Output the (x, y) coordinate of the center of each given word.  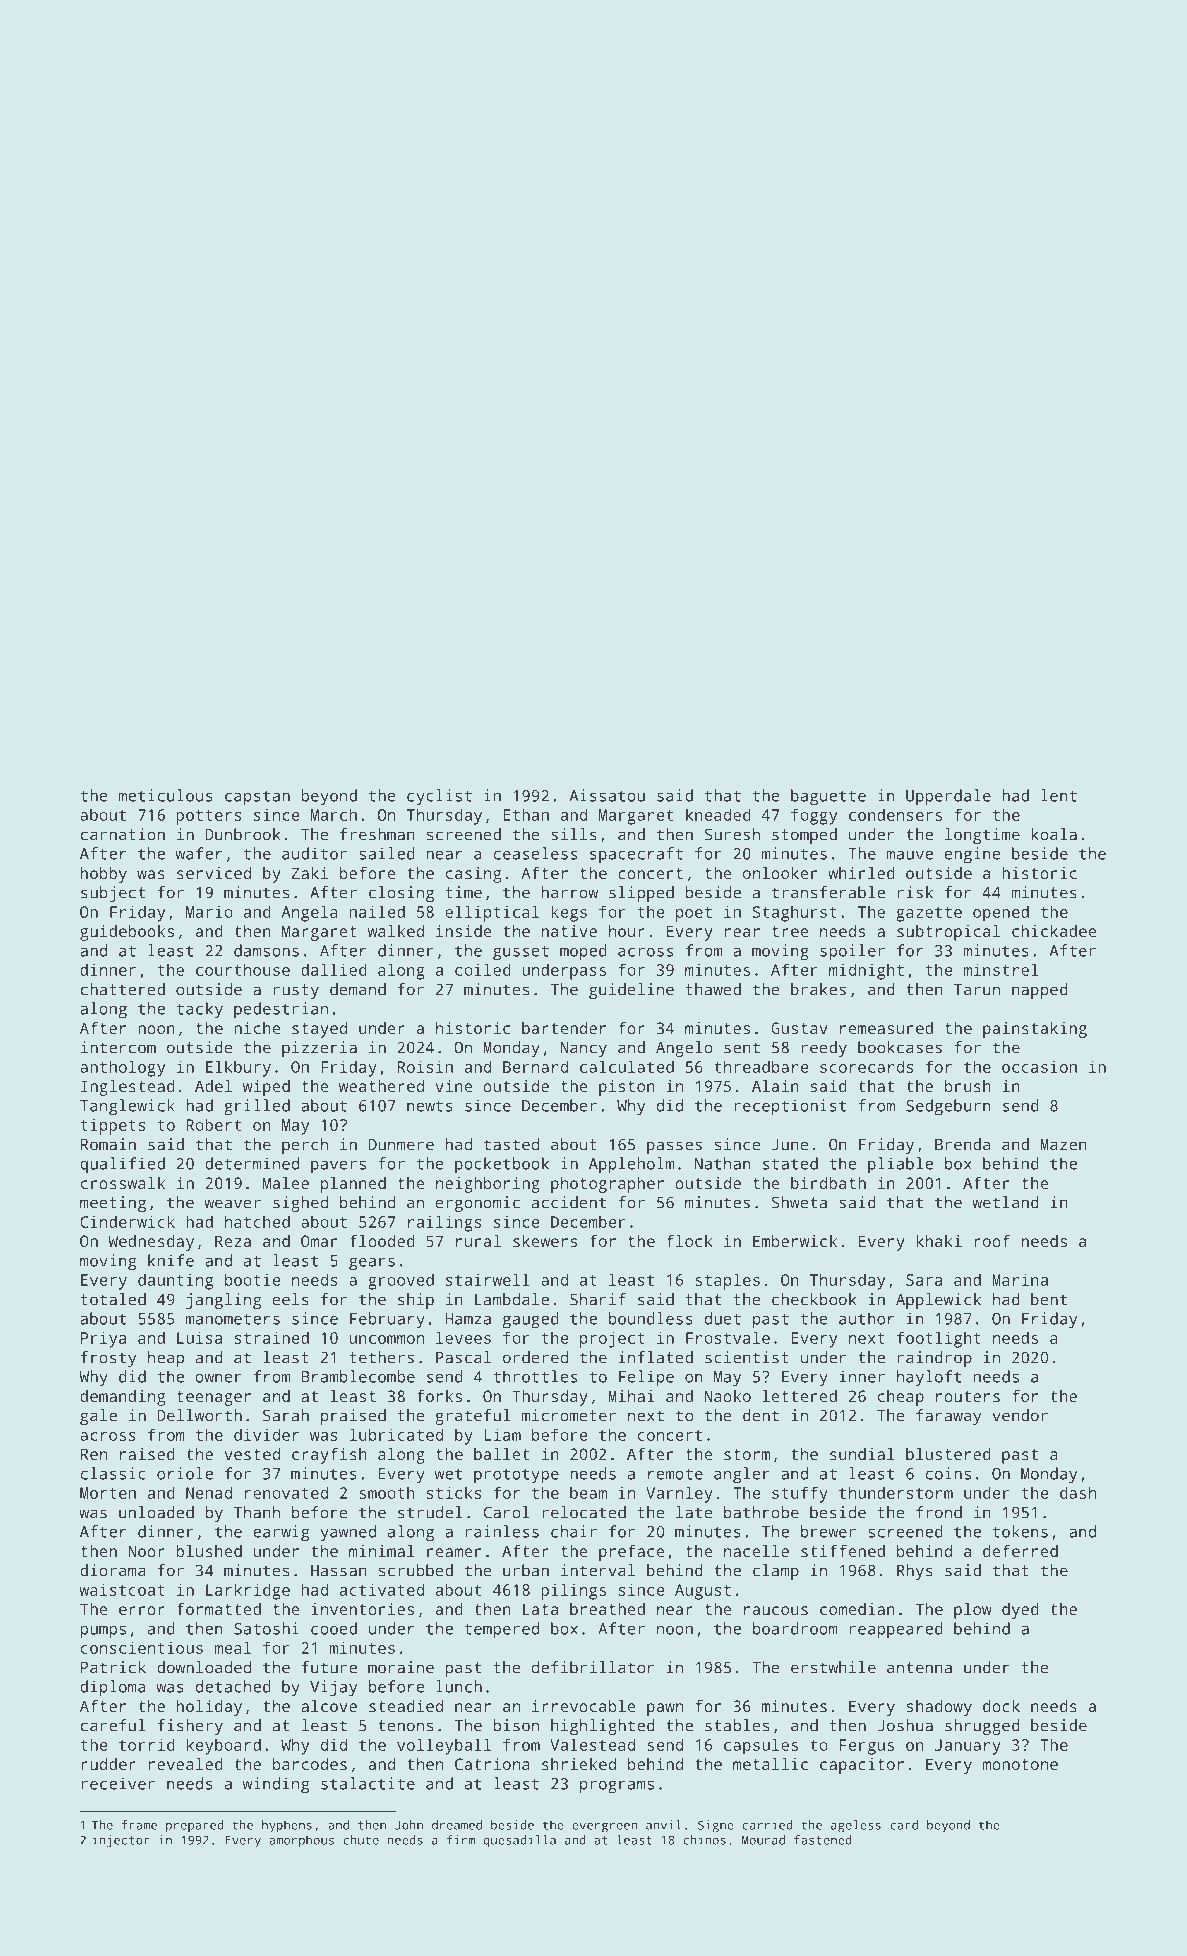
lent (1059, 795)
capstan (257, 798)
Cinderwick (127, 1221)
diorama (113, 1570)
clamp (776, 1572)
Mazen (1063, 1145)
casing (473, 875)
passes (674, 1147)
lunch (459, 1686)
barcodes (310, 1764)
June (790, 1145)
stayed (319, 1030)
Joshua (905, 1725)
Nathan (723, 1163)
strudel (430, 1512)
